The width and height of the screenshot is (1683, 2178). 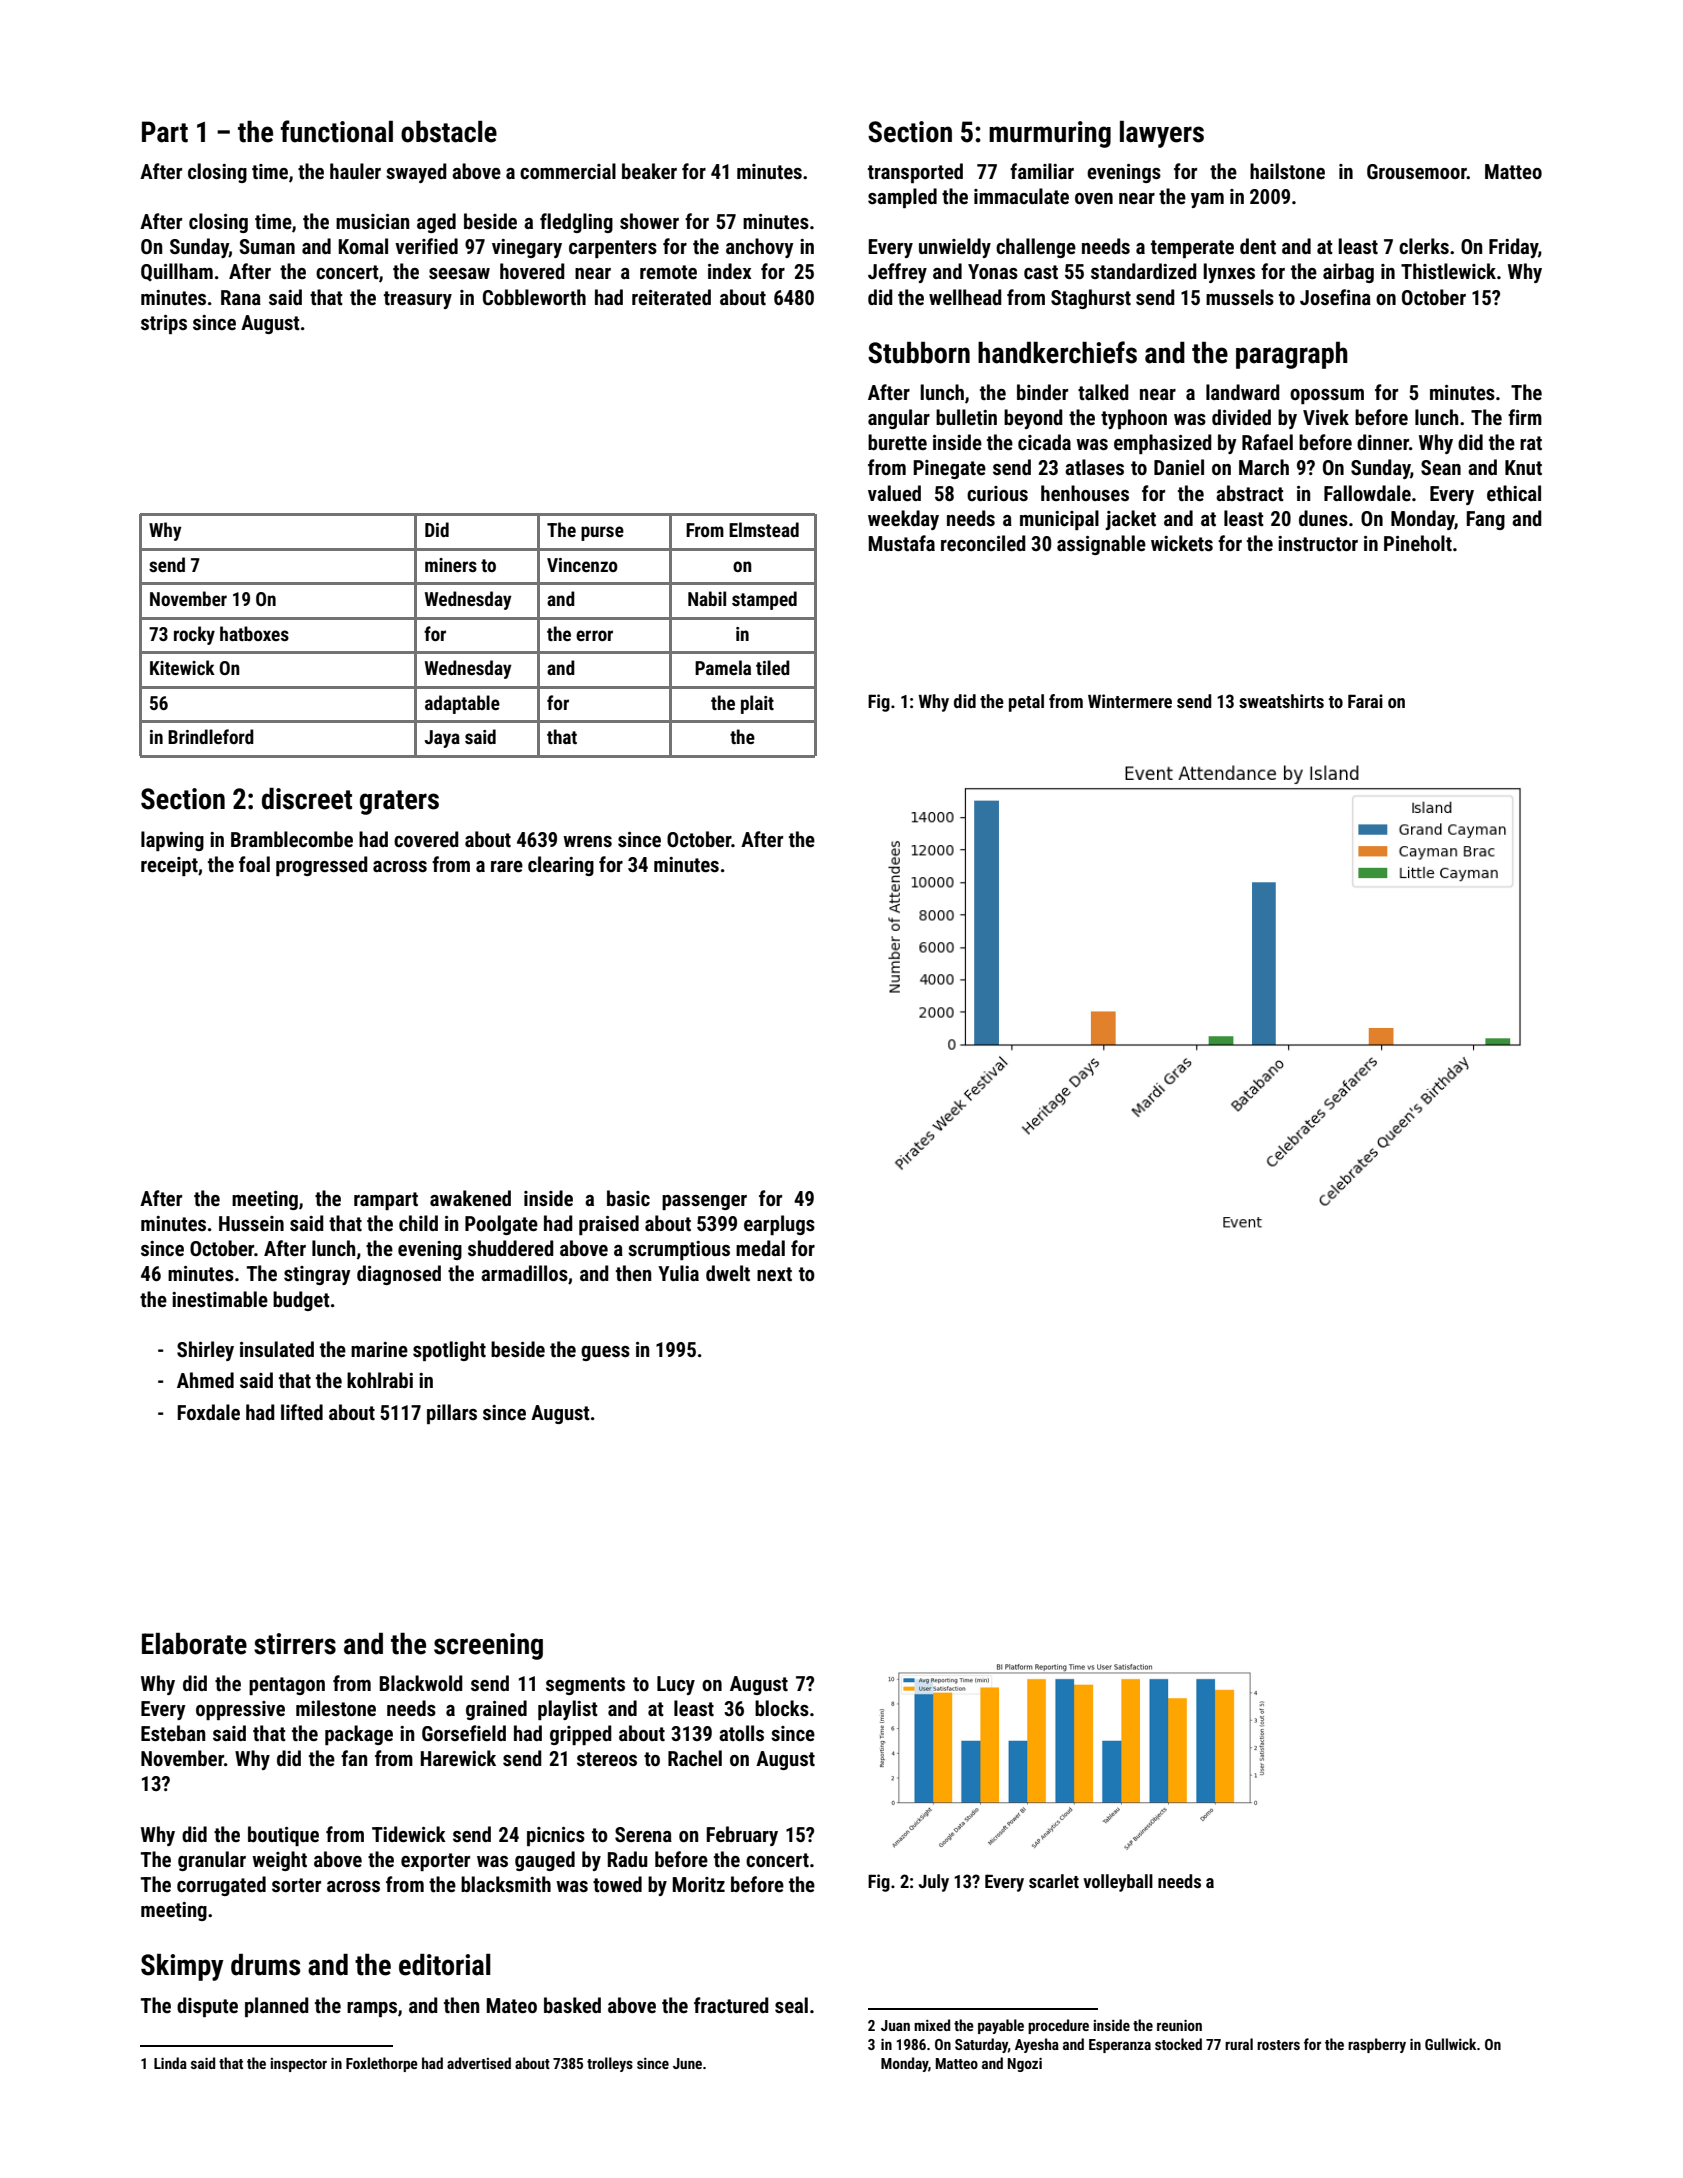 What do you see at coordinates (1448, 271) in the screenshot?
I see `Thistlewick` at bounding box center [1448, 271].
